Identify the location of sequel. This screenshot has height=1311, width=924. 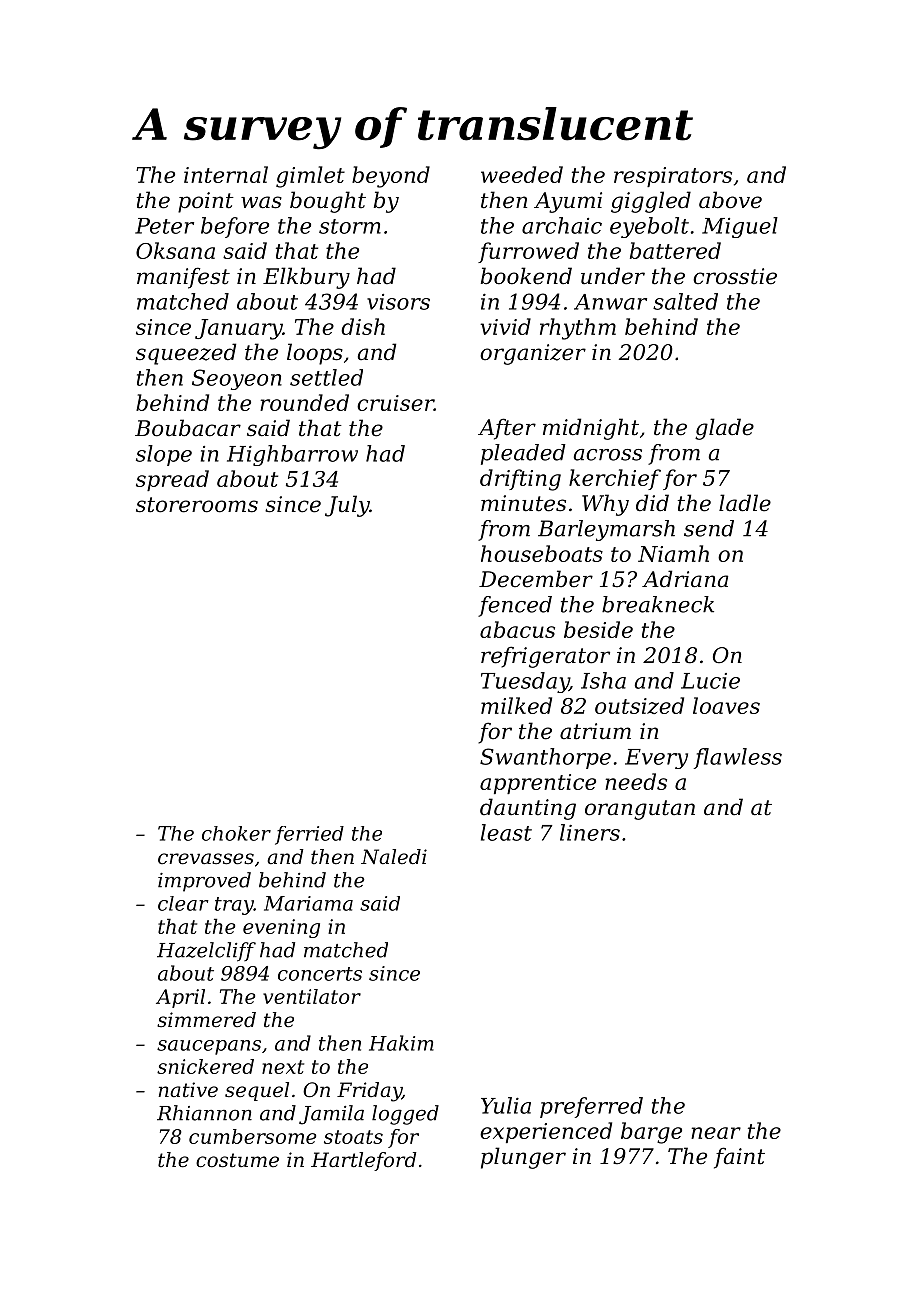
(257, 1091).
